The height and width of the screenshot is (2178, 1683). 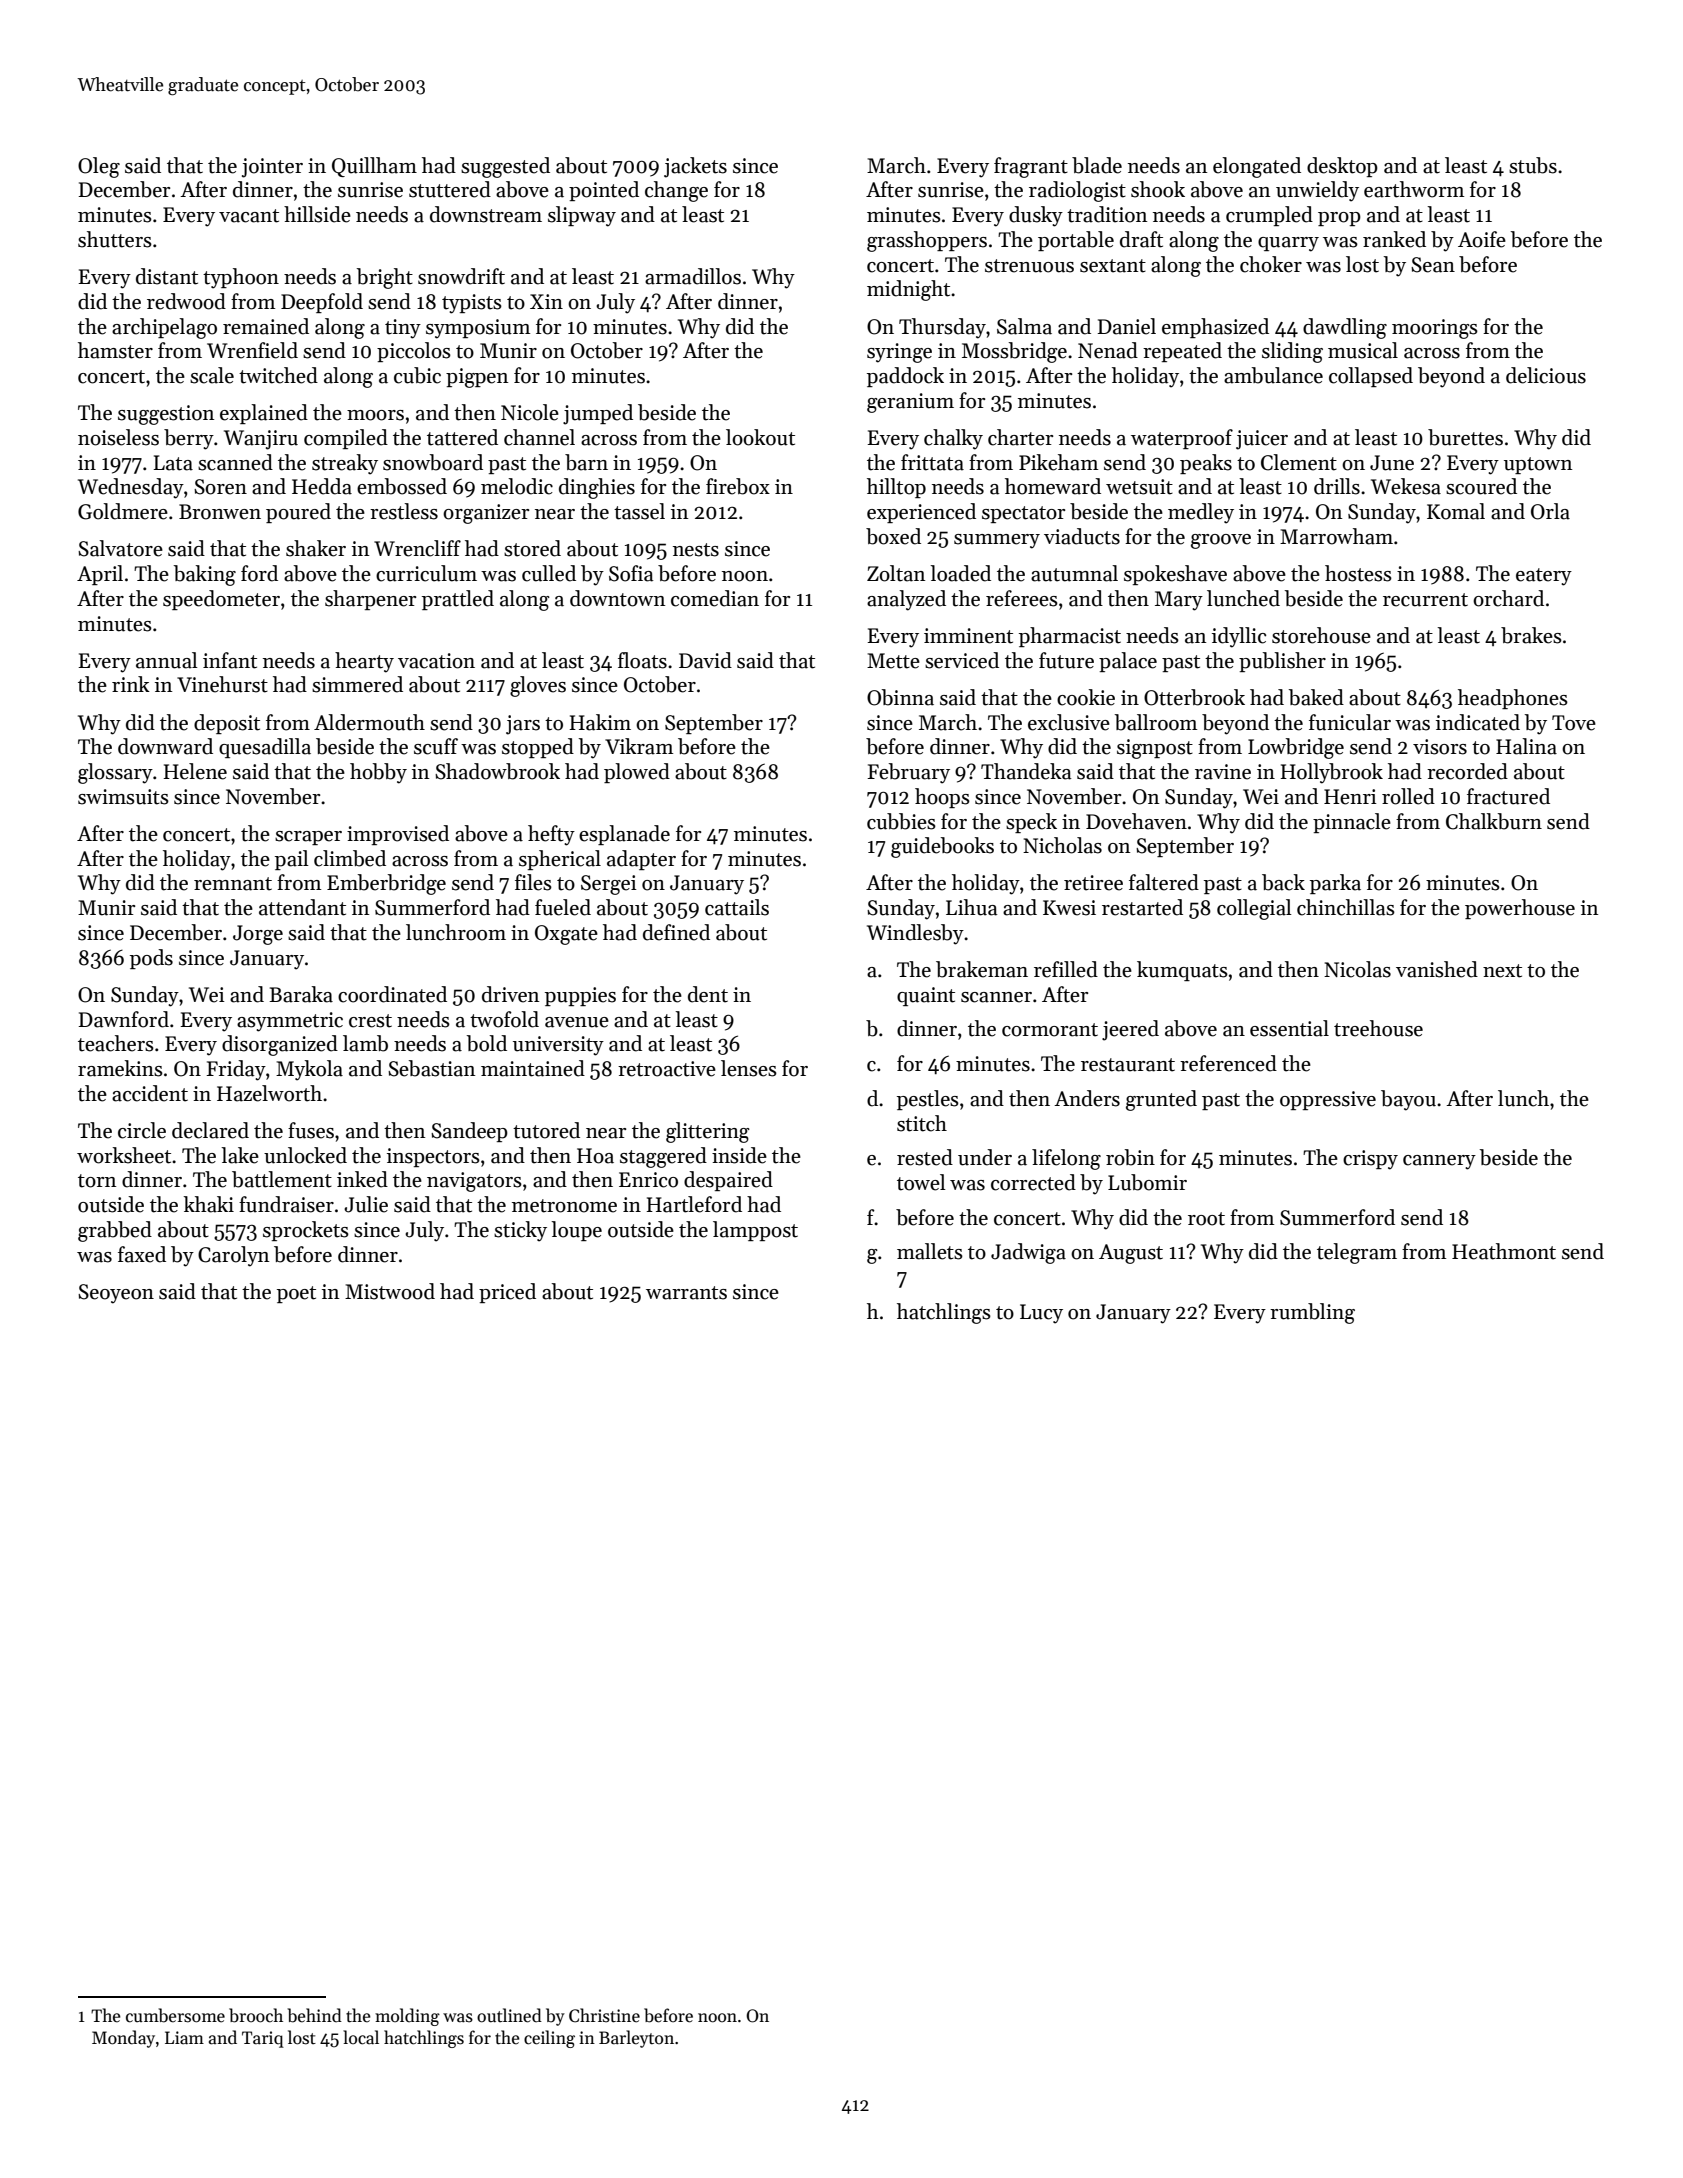 I want to click on dusky, so click(x=1036, y=216).
